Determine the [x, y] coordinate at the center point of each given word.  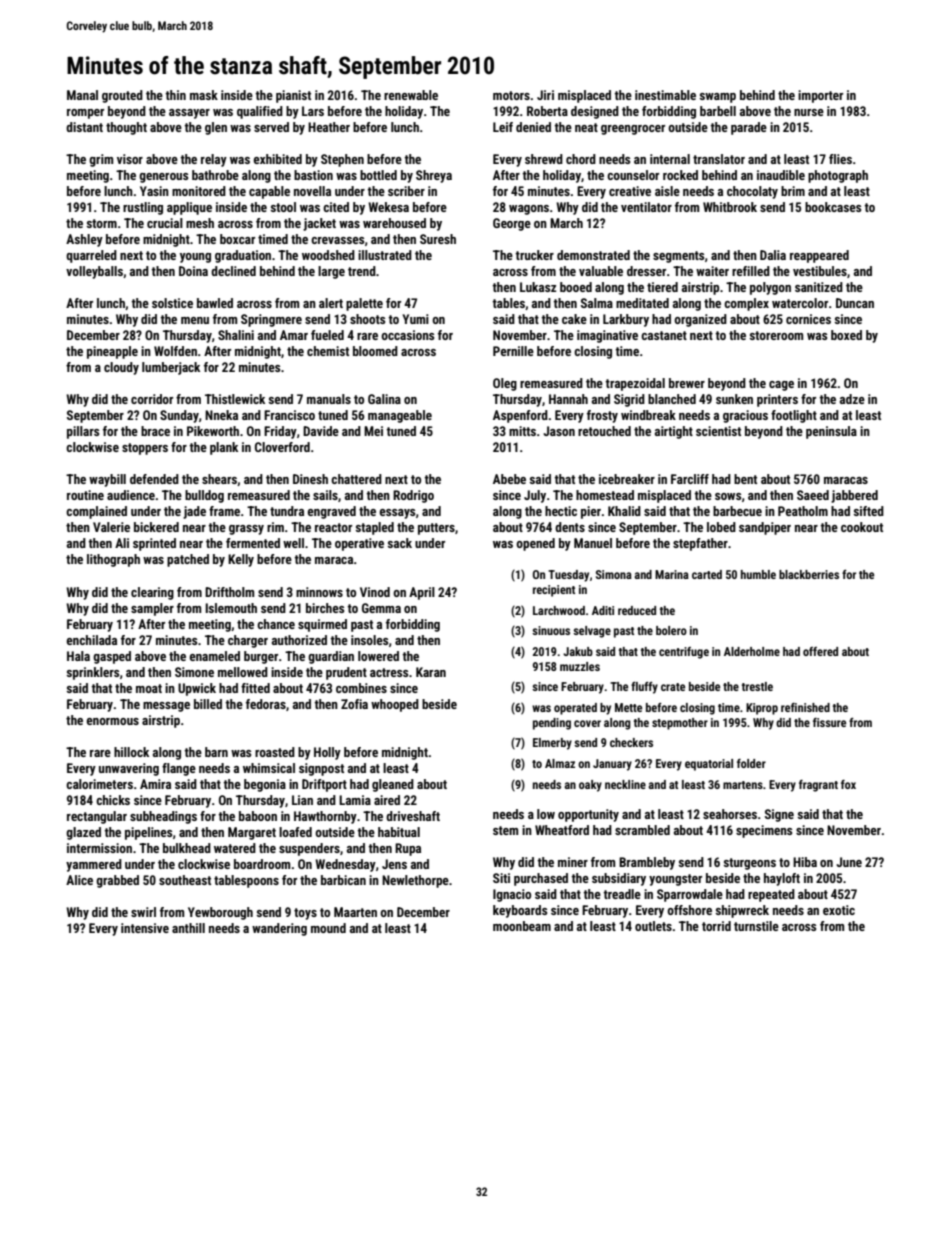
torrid [716, 926]
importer [820, 96]
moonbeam [522, 926]
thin [175, 95]
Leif [503, 127]
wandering [279, 929]
